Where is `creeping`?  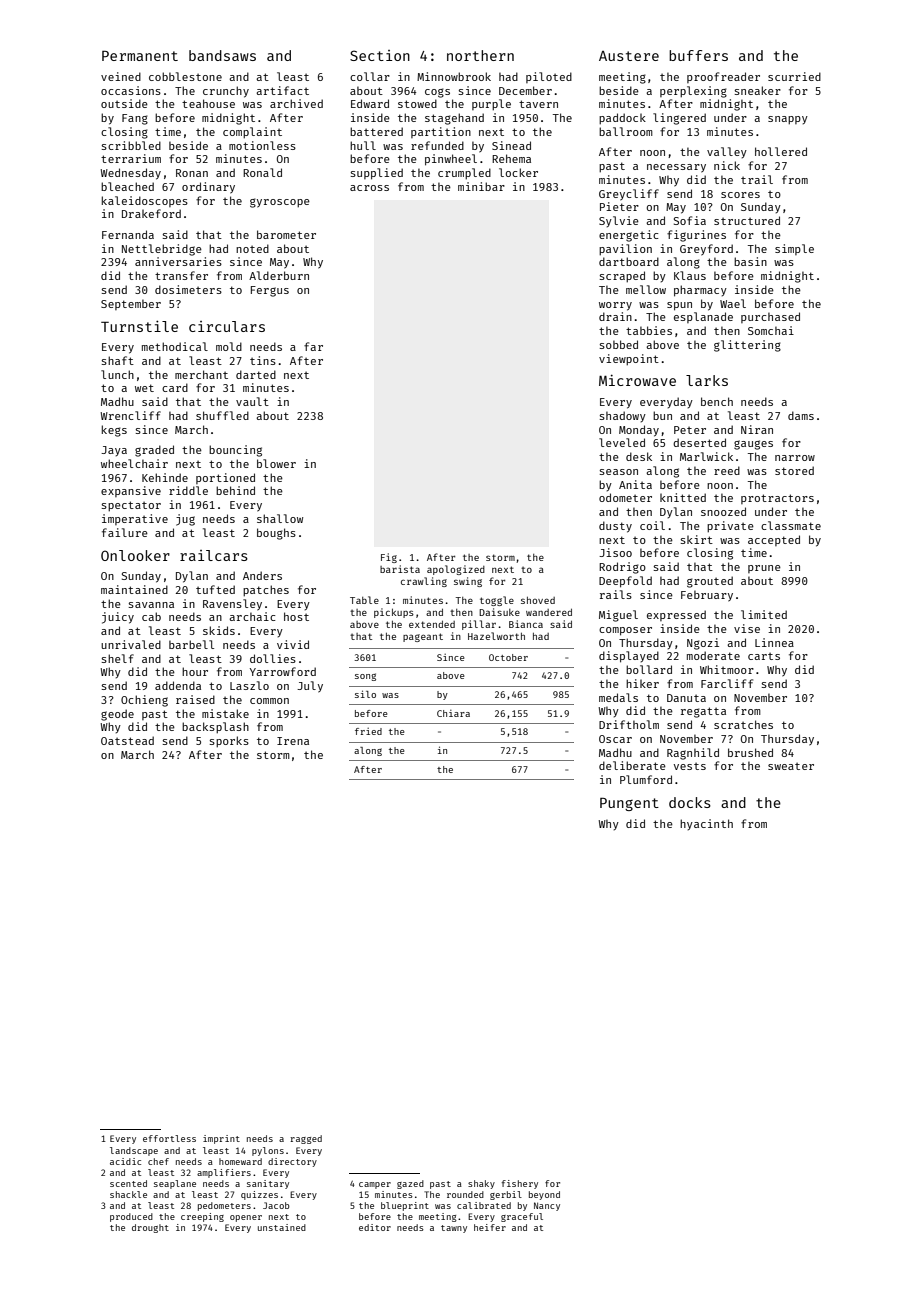
creeping is located at coordinates (202, 1217).
